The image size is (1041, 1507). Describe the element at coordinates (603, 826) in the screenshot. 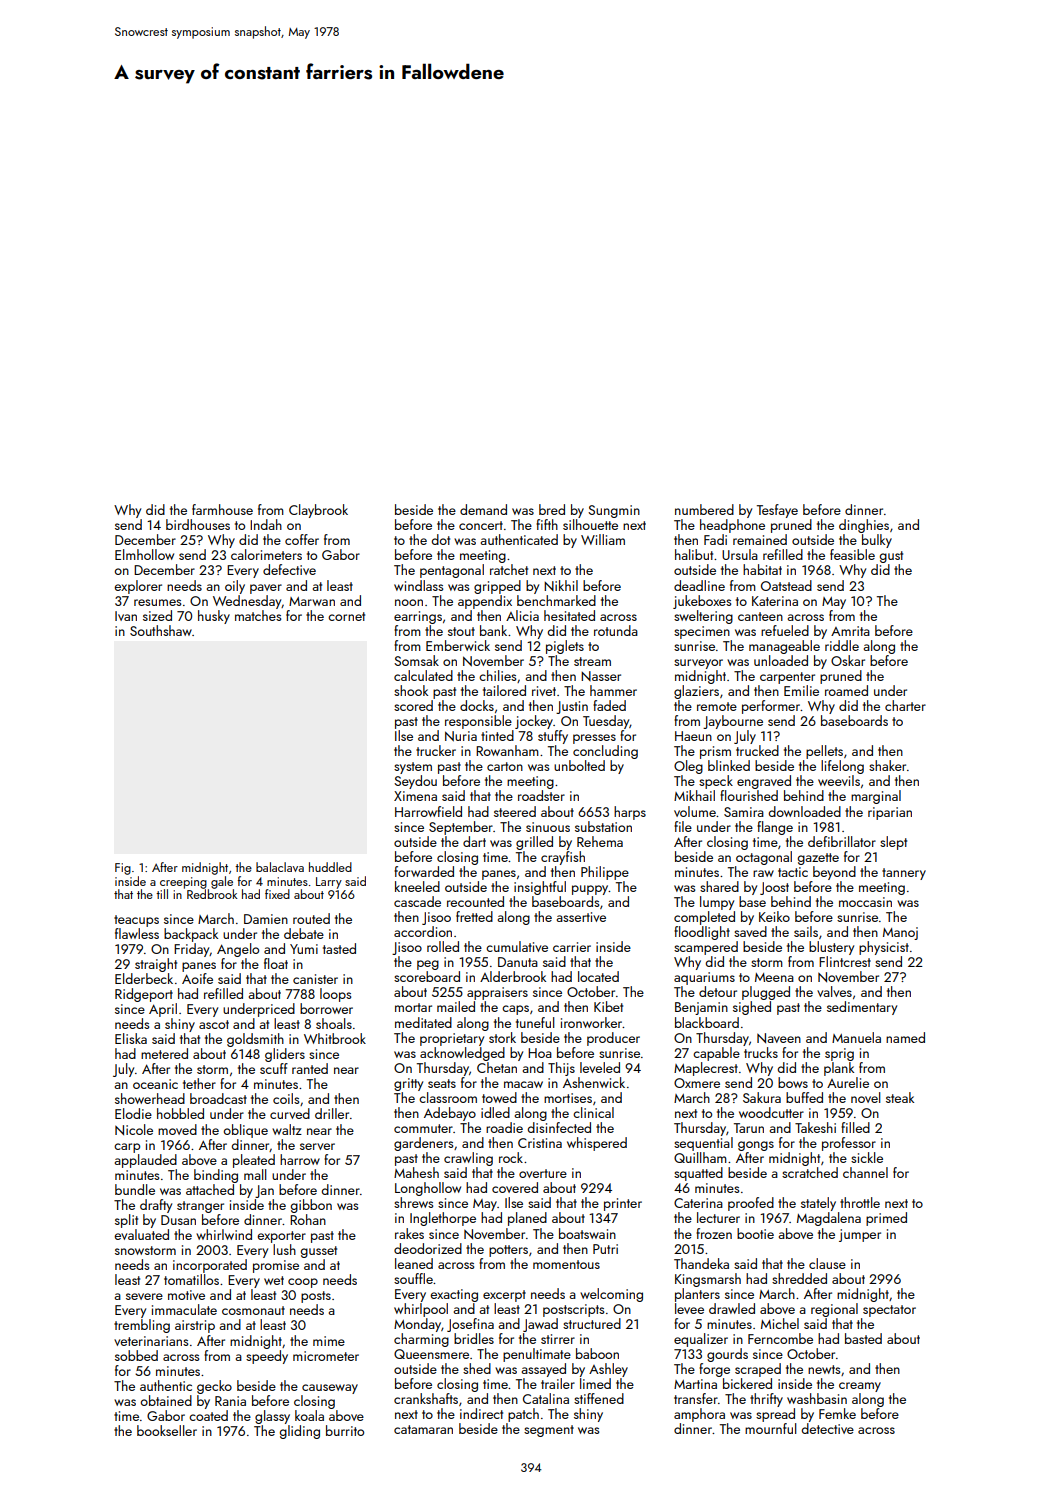

I see `substation` at that location.
